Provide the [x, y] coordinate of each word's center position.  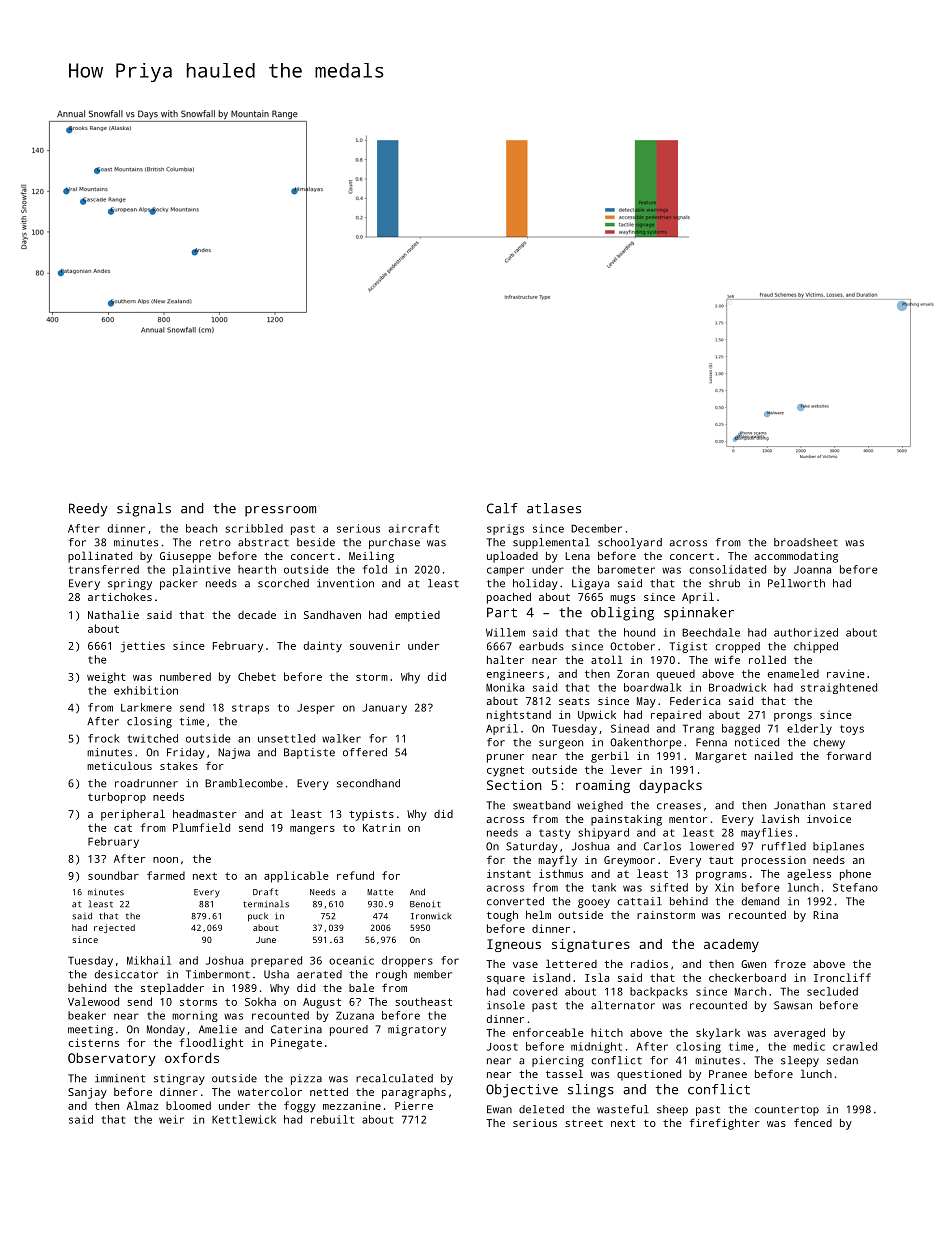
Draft [265, 892]
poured [349, 1030]
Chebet [257, 676]
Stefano [855, 887]
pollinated [100, 557]
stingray [179, 1079]
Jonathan [799, 805]
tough [502, 916]
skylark [718, 1034]
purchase [394, 543]
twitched [152, 738]
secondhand [368, 783]
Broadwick [737, 687]
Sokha [260, 1001]
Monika [505, 687]
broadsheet [806, 542]
